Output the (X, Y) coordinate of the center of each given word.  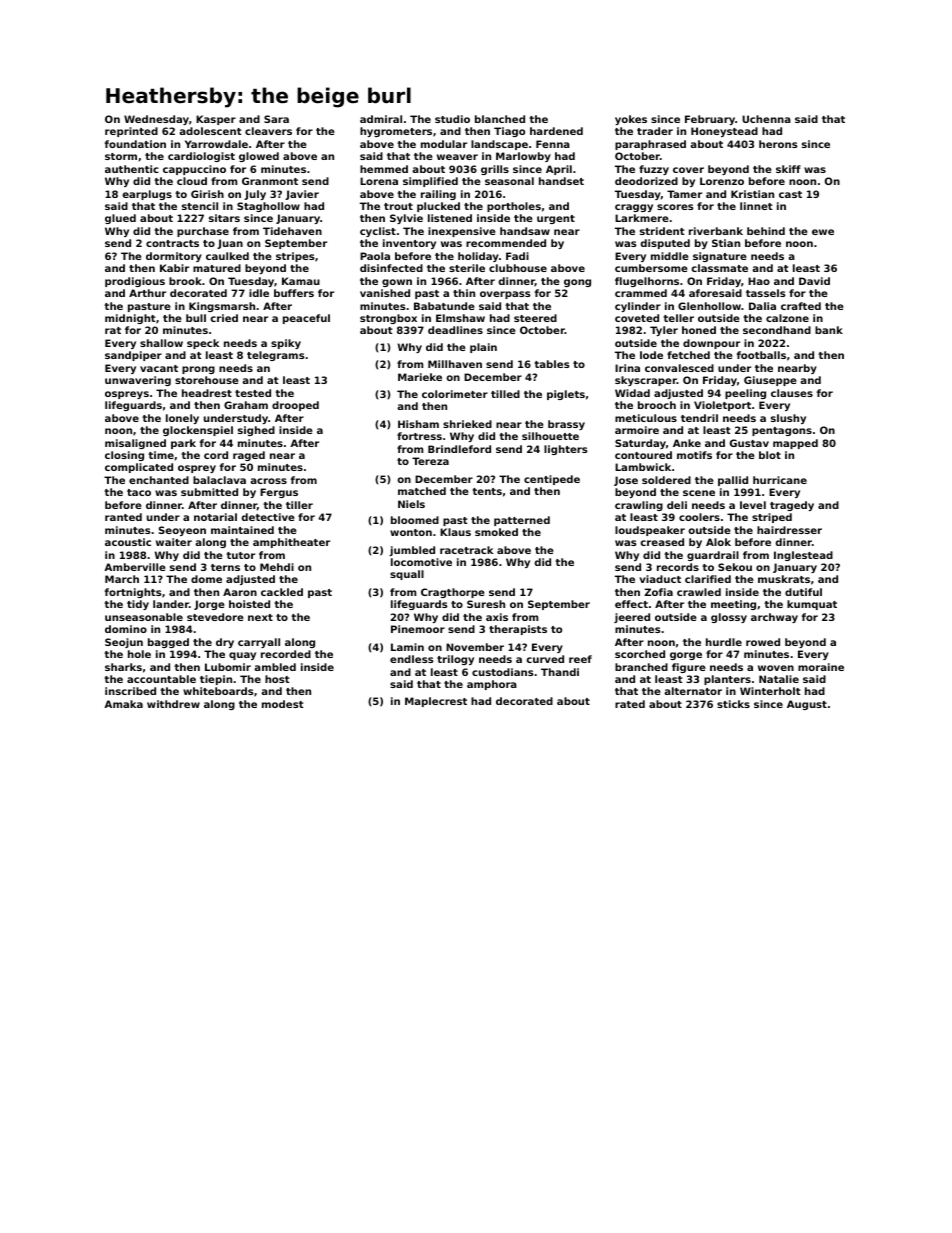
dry (225, 643)
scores (675, 207)
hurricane (780, 480)
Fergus (279, 493)
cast (790, 194)
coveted (637, 318)
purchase (203, 232)
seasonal (509, 181)
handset (561, 181)
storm (121, 156)
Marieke (420, 377)
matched (422, 491)
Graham (246, 405)
